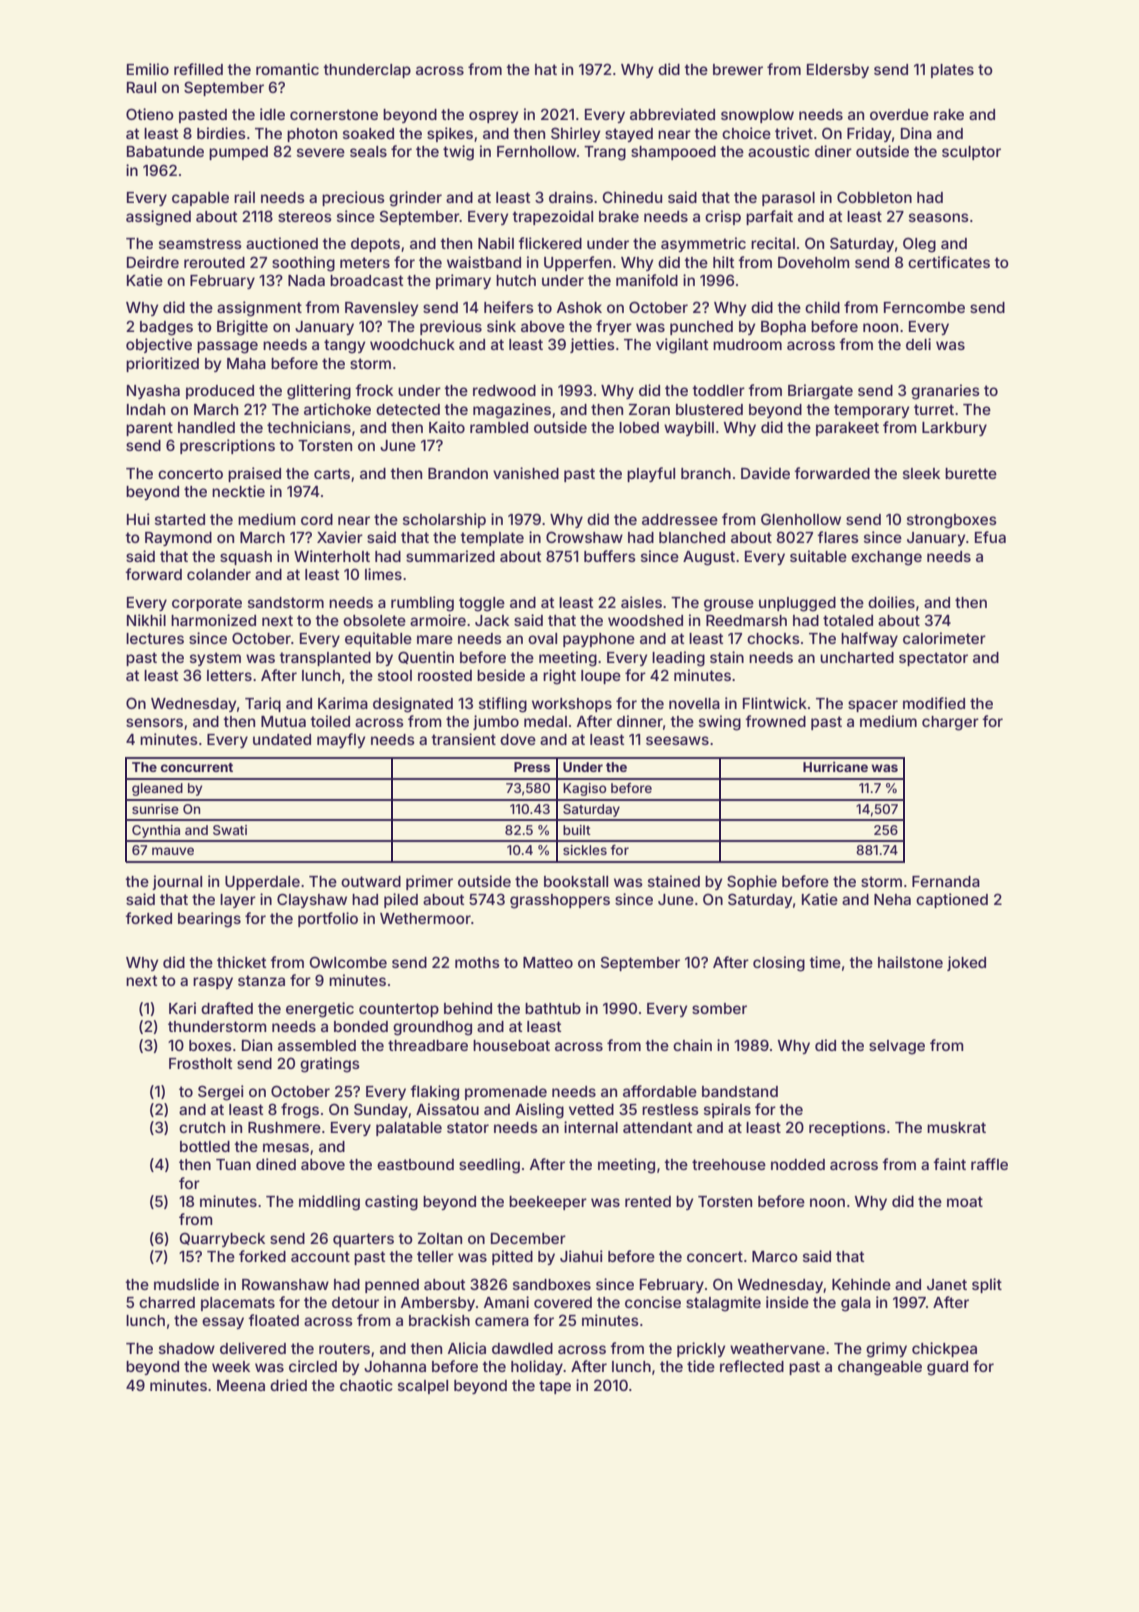 The width and height of the document is (1139, 1612). Describe the element at coordinates (880, 1368) in the document. I see `changeable` at that location.
